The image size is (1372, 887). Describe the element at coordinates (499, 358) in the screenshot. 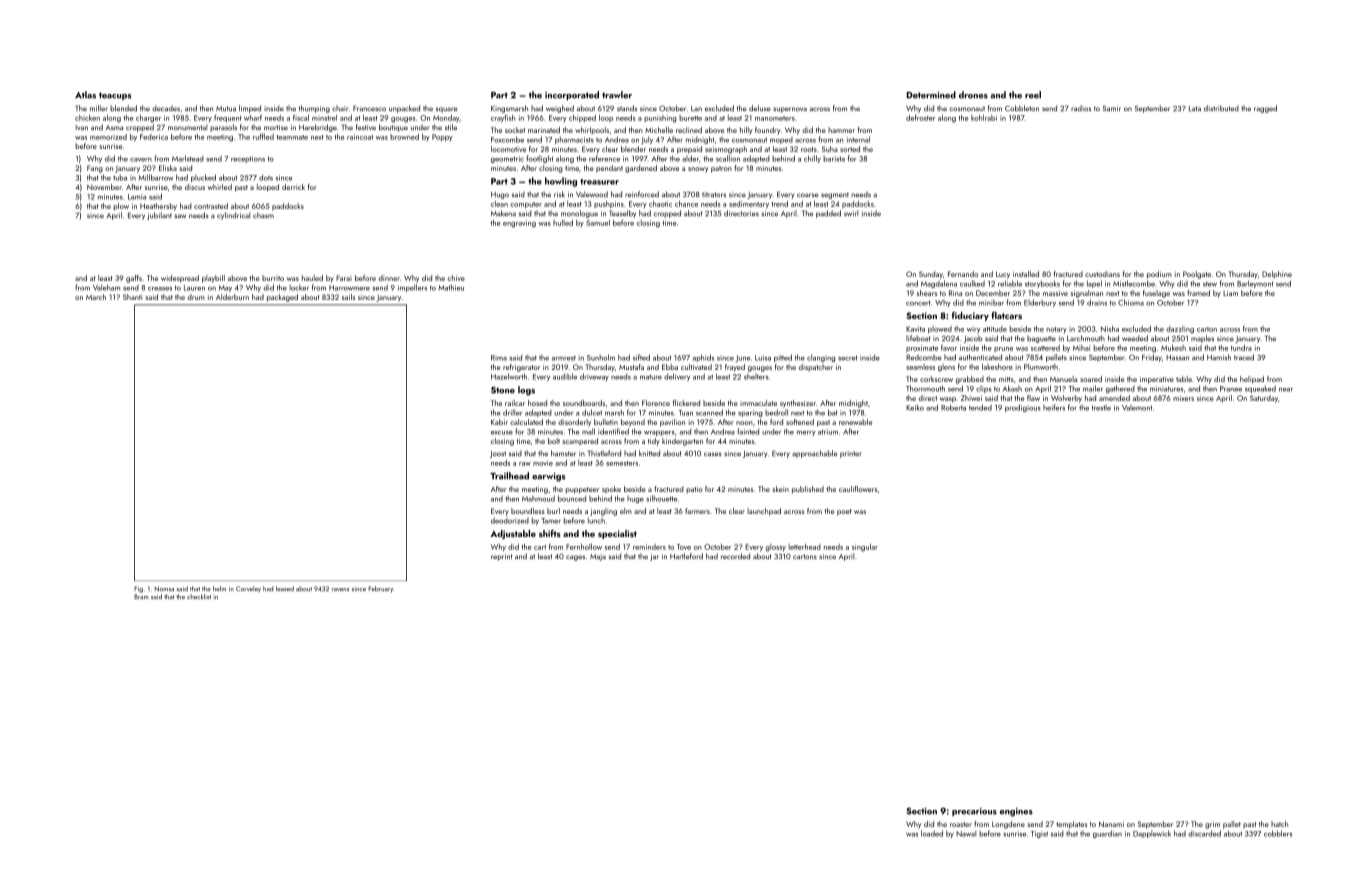

I see `Rima` at that location.
